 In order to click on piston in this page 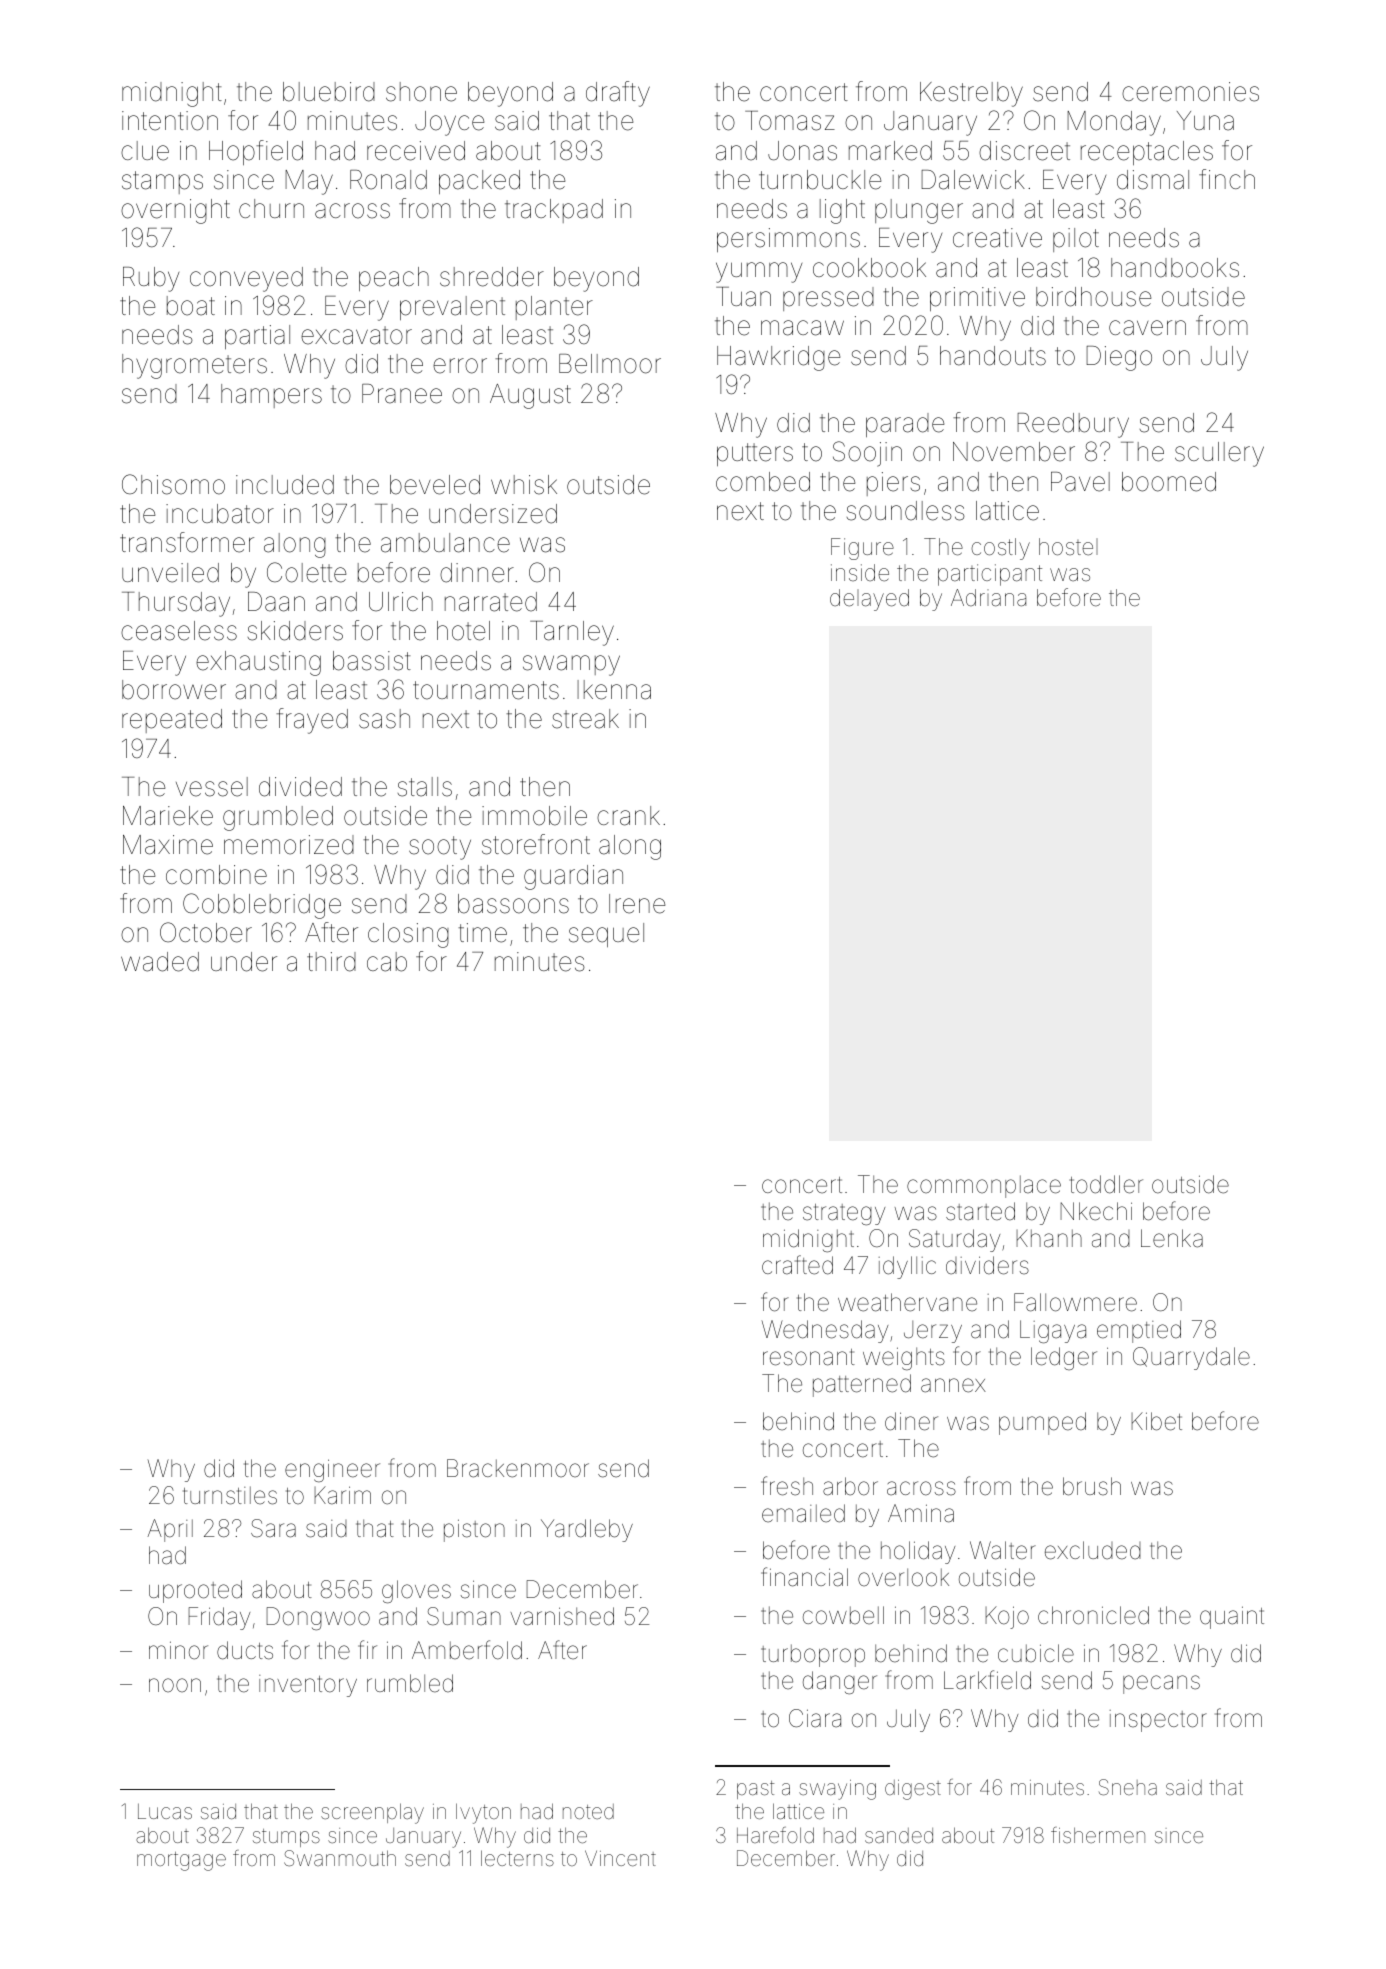, I will do `click(474, 1530)`.
